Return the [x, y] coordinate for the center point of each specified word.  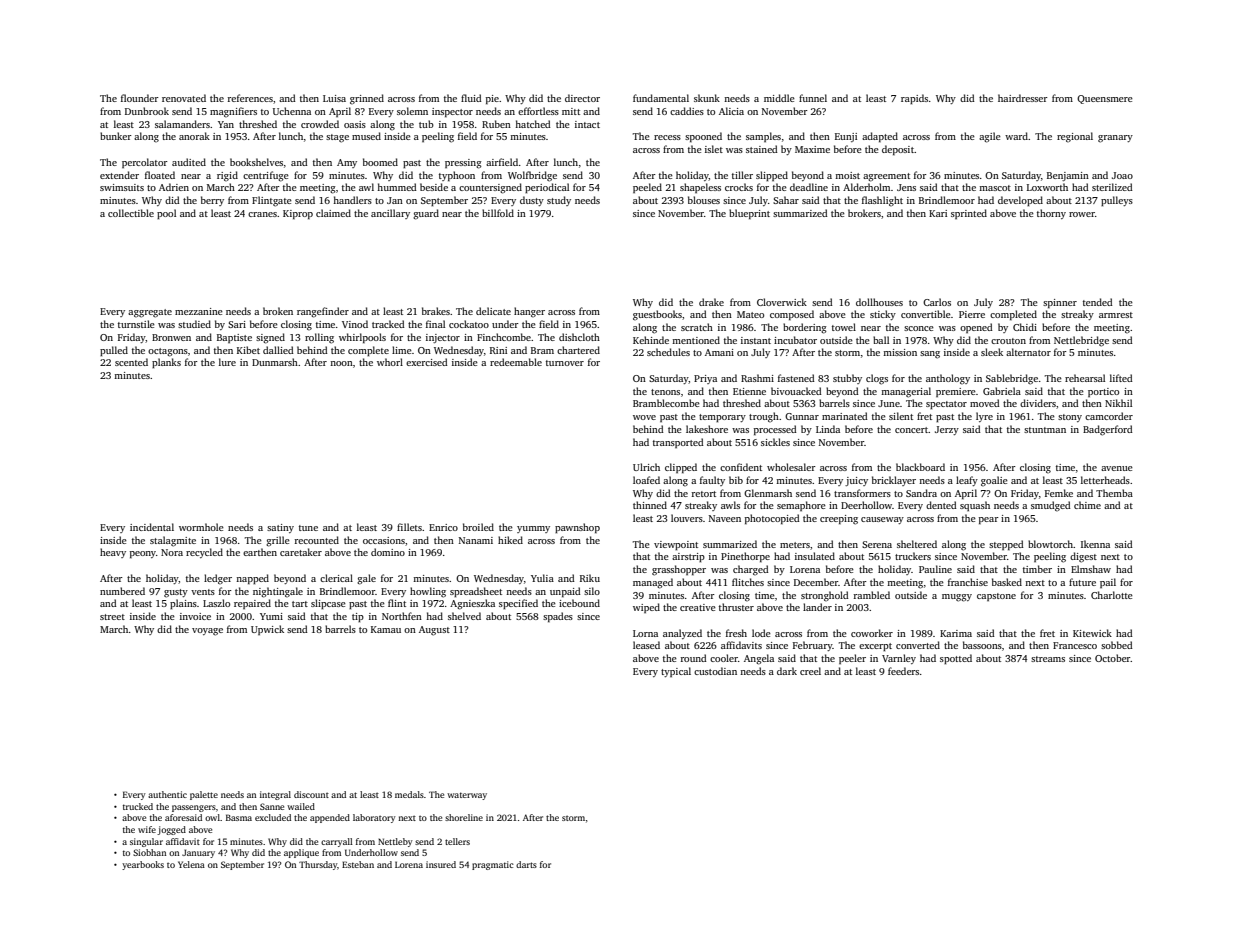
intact [587, 124]
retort [704, 494]
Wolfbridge [532, 176]
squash [975, 506]
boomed [380, 162]
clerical [336, 578]
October [1113, 658]
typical [676, 672]
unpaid [565, 592]
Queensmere [1105, 99]
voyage [207, 632]
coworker [872, 633]
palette [204, 795]
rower [1082, 214]
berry [212, 201]
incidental [152, 527]
